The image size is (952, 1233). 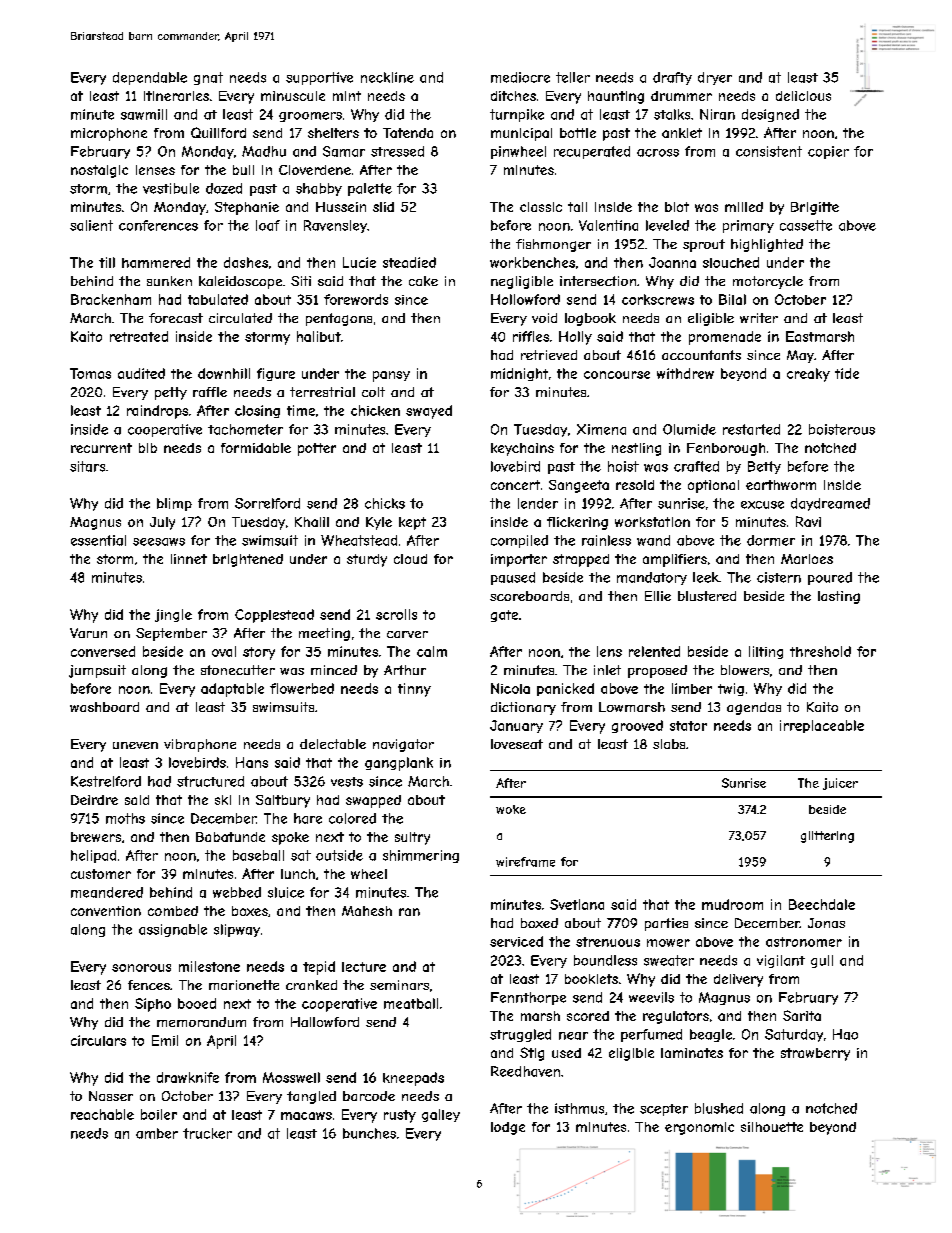 I want to click on bib, so click(x=148, y=448).
